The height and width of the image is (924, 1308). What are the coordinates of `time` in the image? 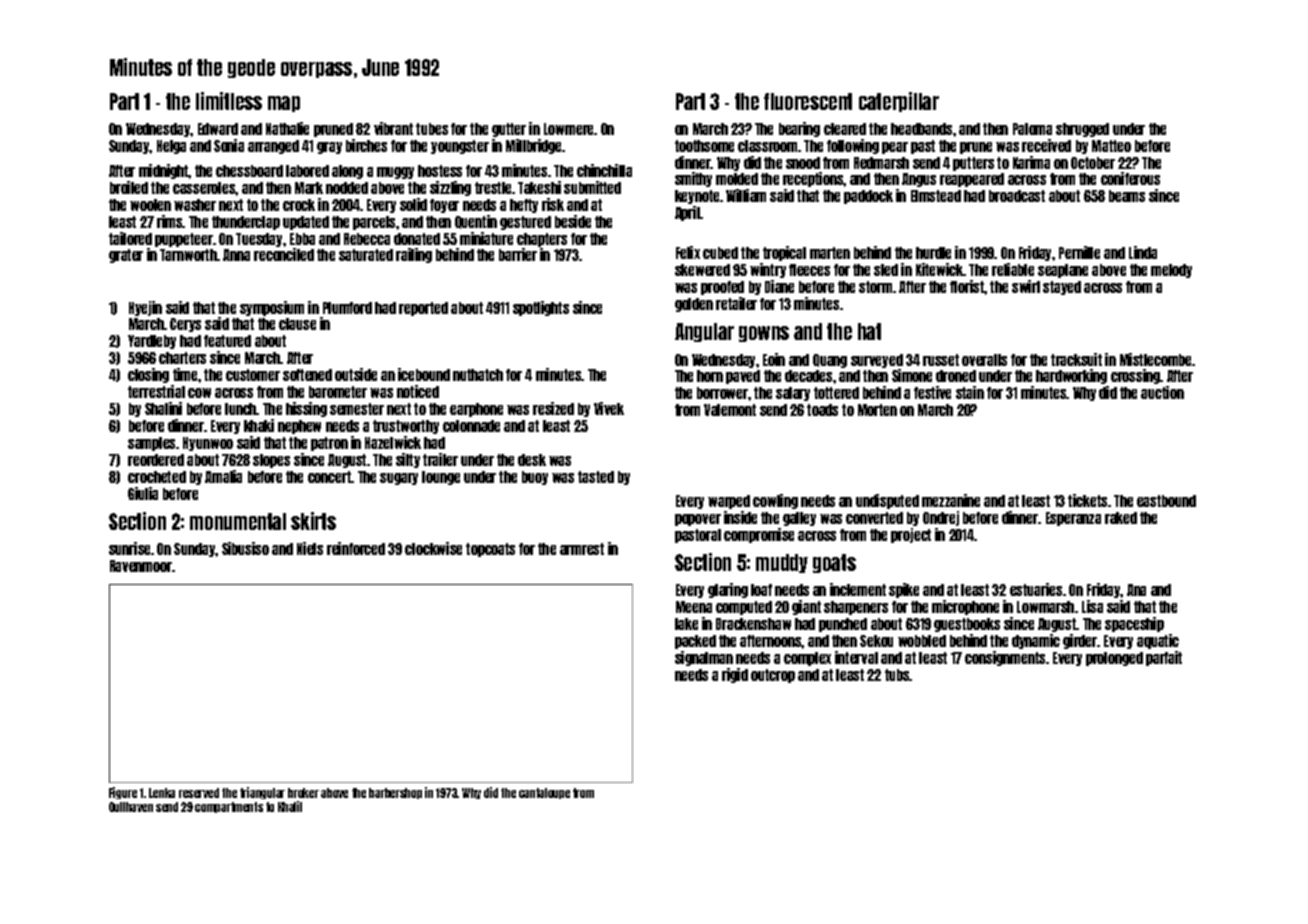 It's located at (185, 374).
